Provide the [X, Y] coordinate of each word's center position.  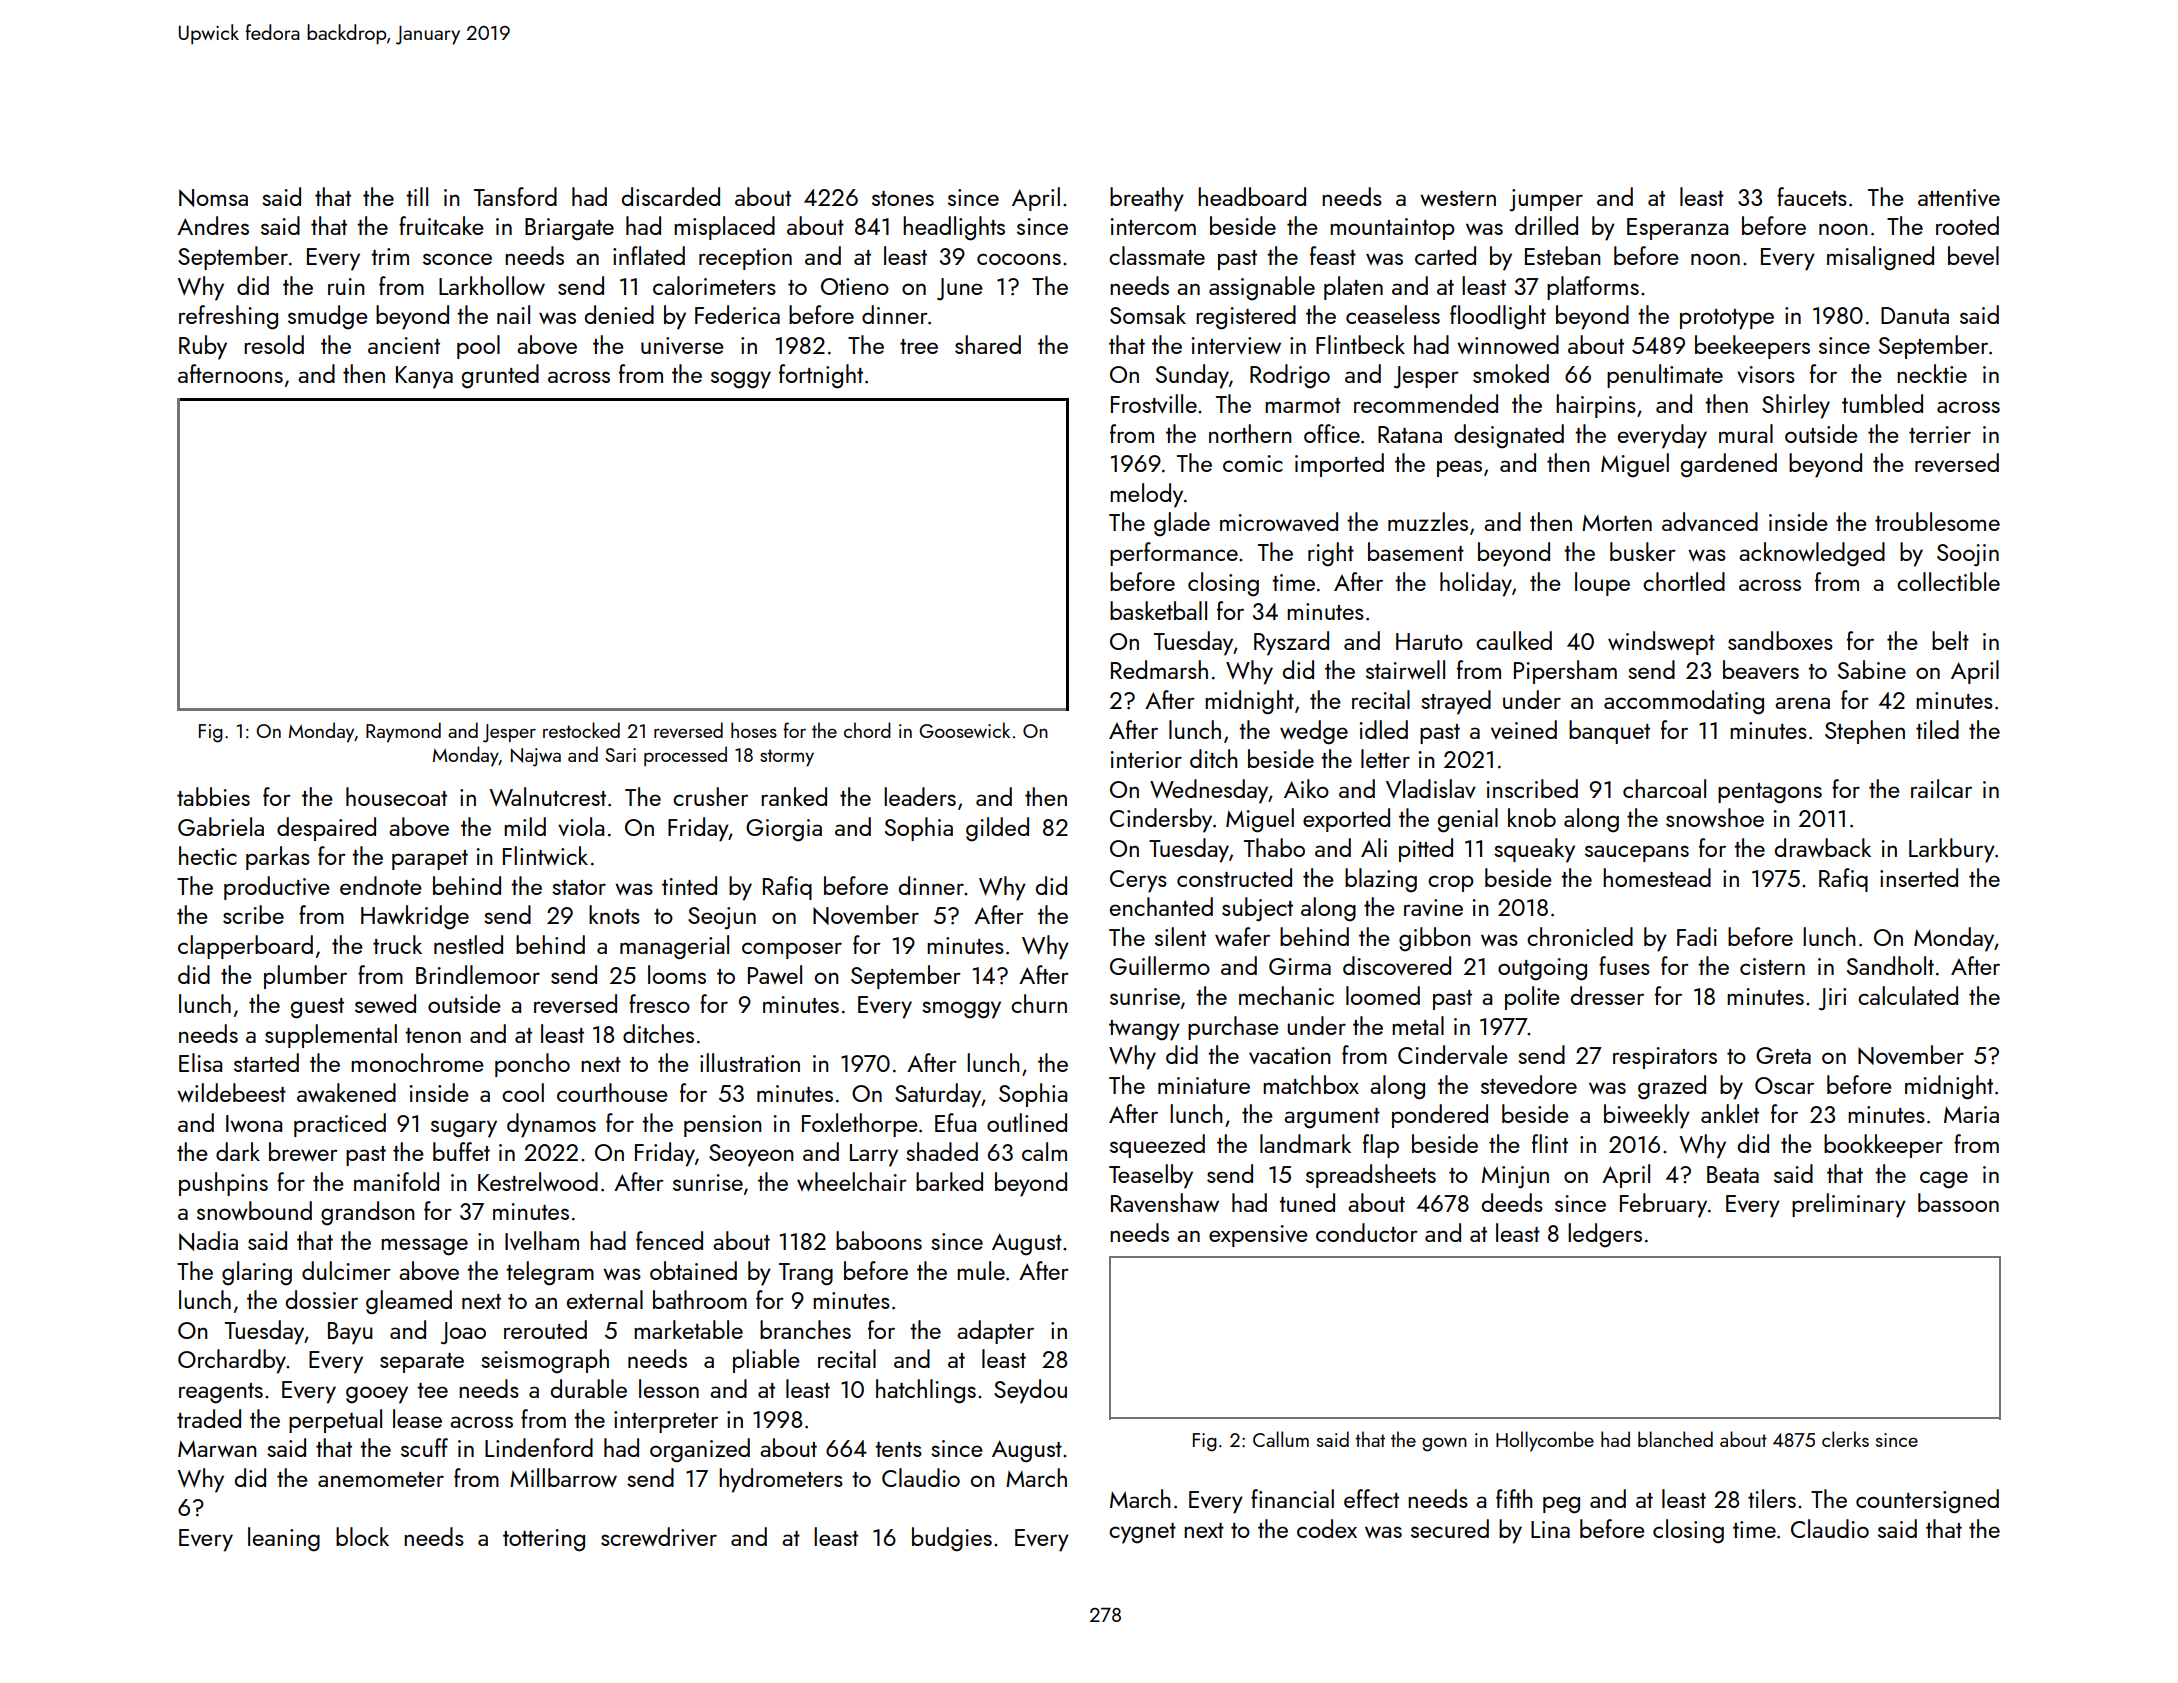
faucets [1812, 196]
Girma [1300, 966]
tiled [1937, 729]
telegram [550, 1273]
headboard [1252, 196]
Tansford [515, 196]
